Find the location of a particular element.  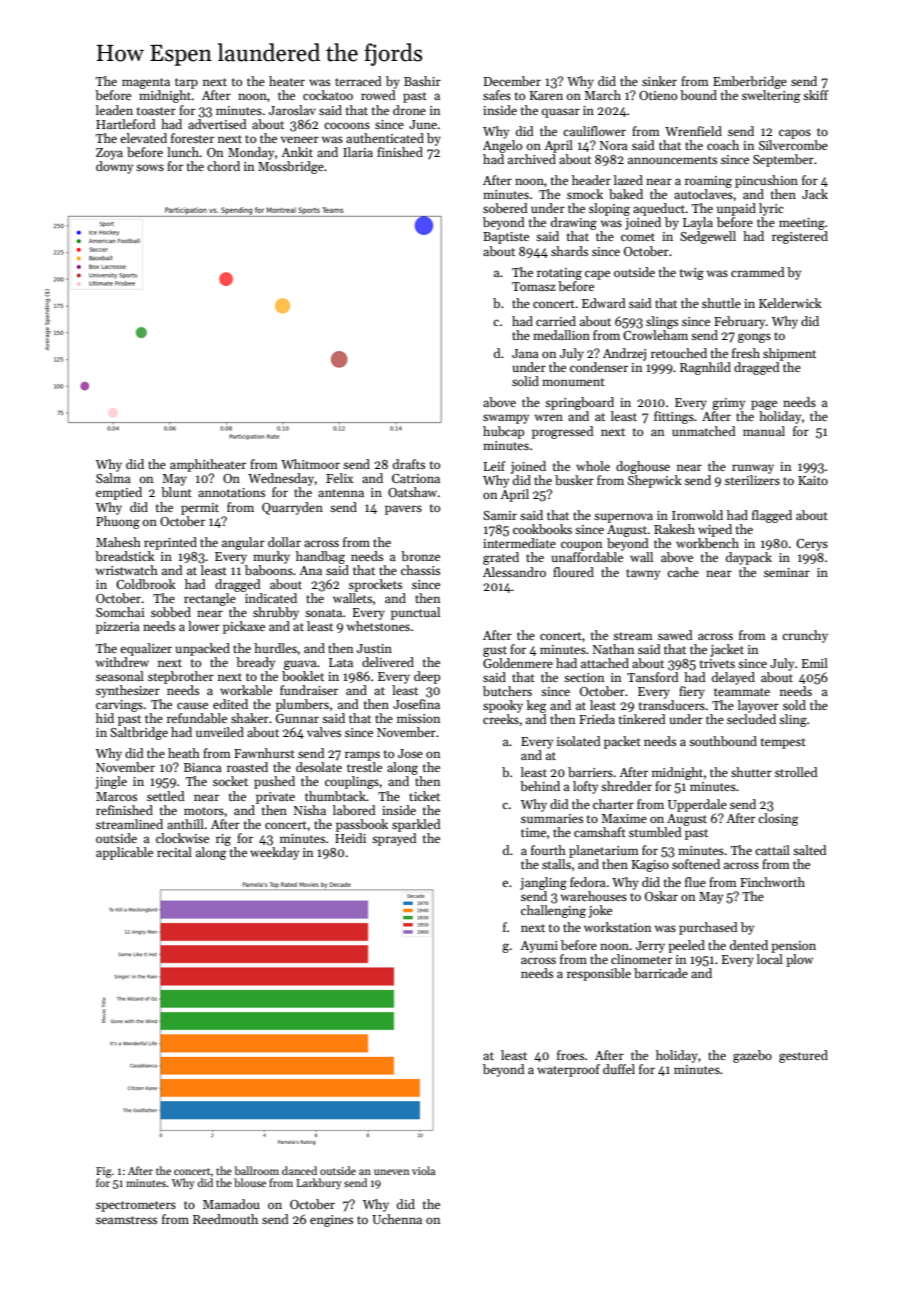

forester is located at coordinates (192, 138).
